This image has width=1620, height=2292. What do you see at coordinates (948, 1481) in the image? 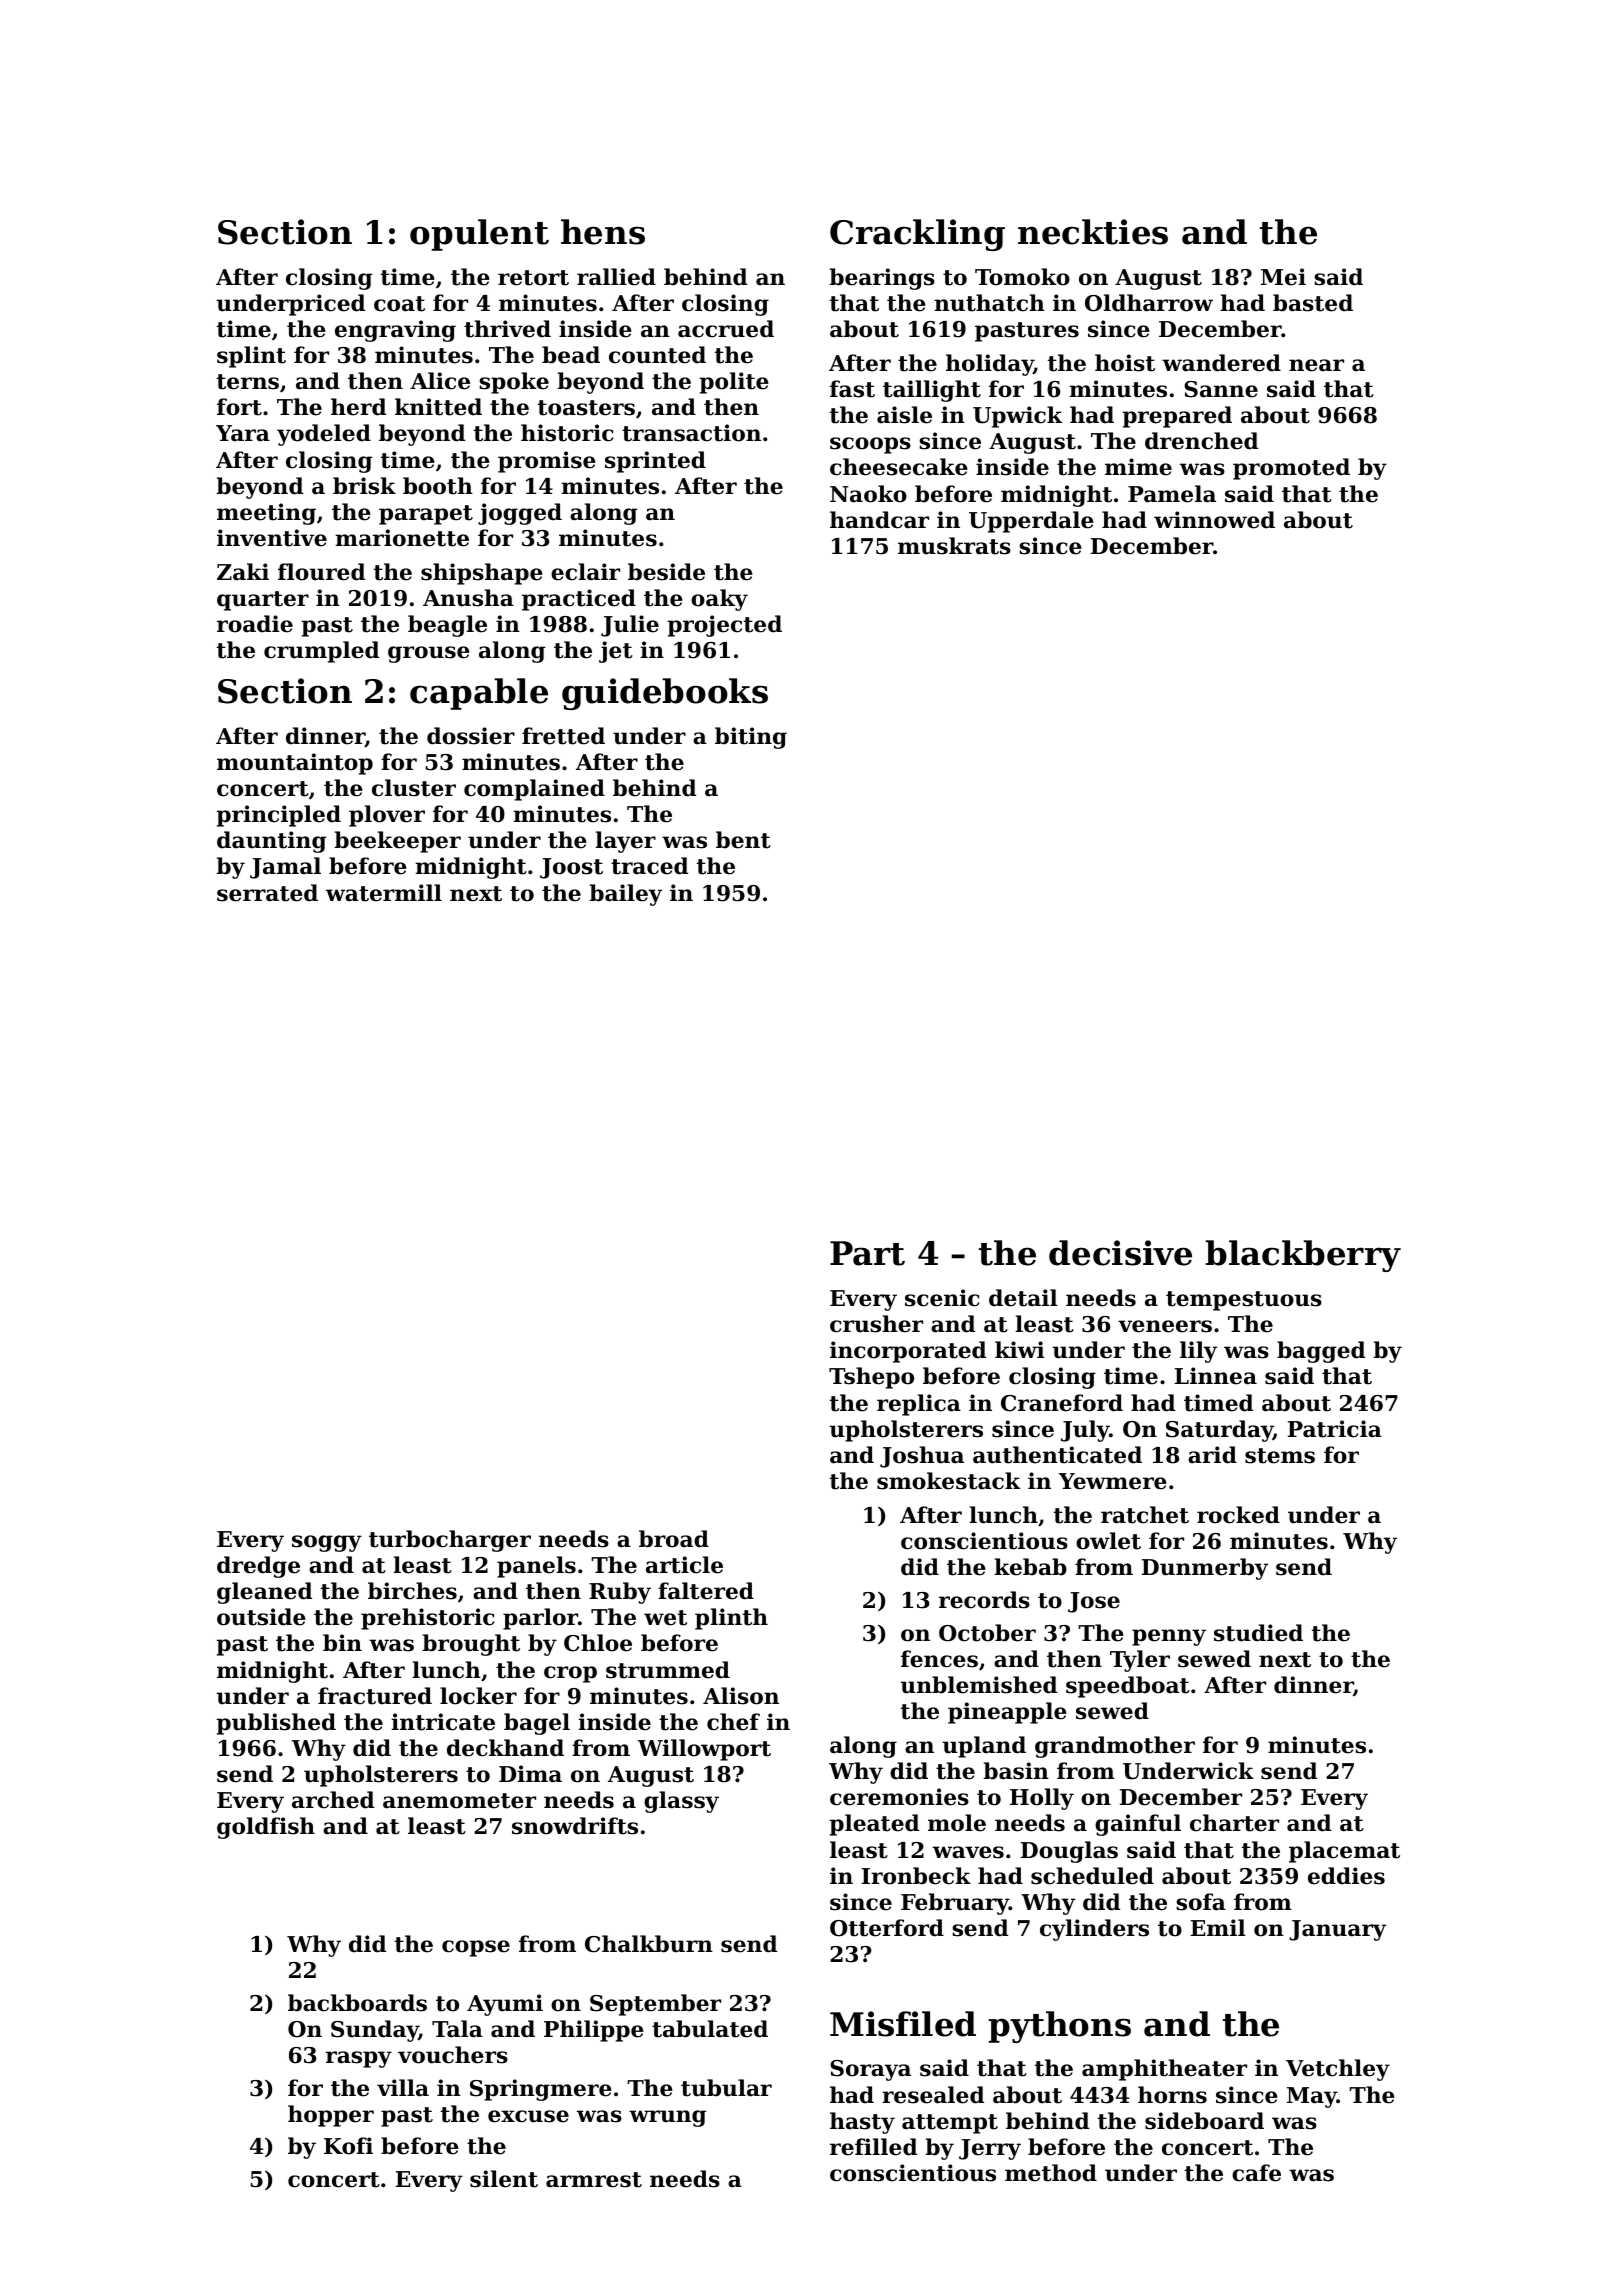
I see `smokestack` at bounding box center [948, 1481].
